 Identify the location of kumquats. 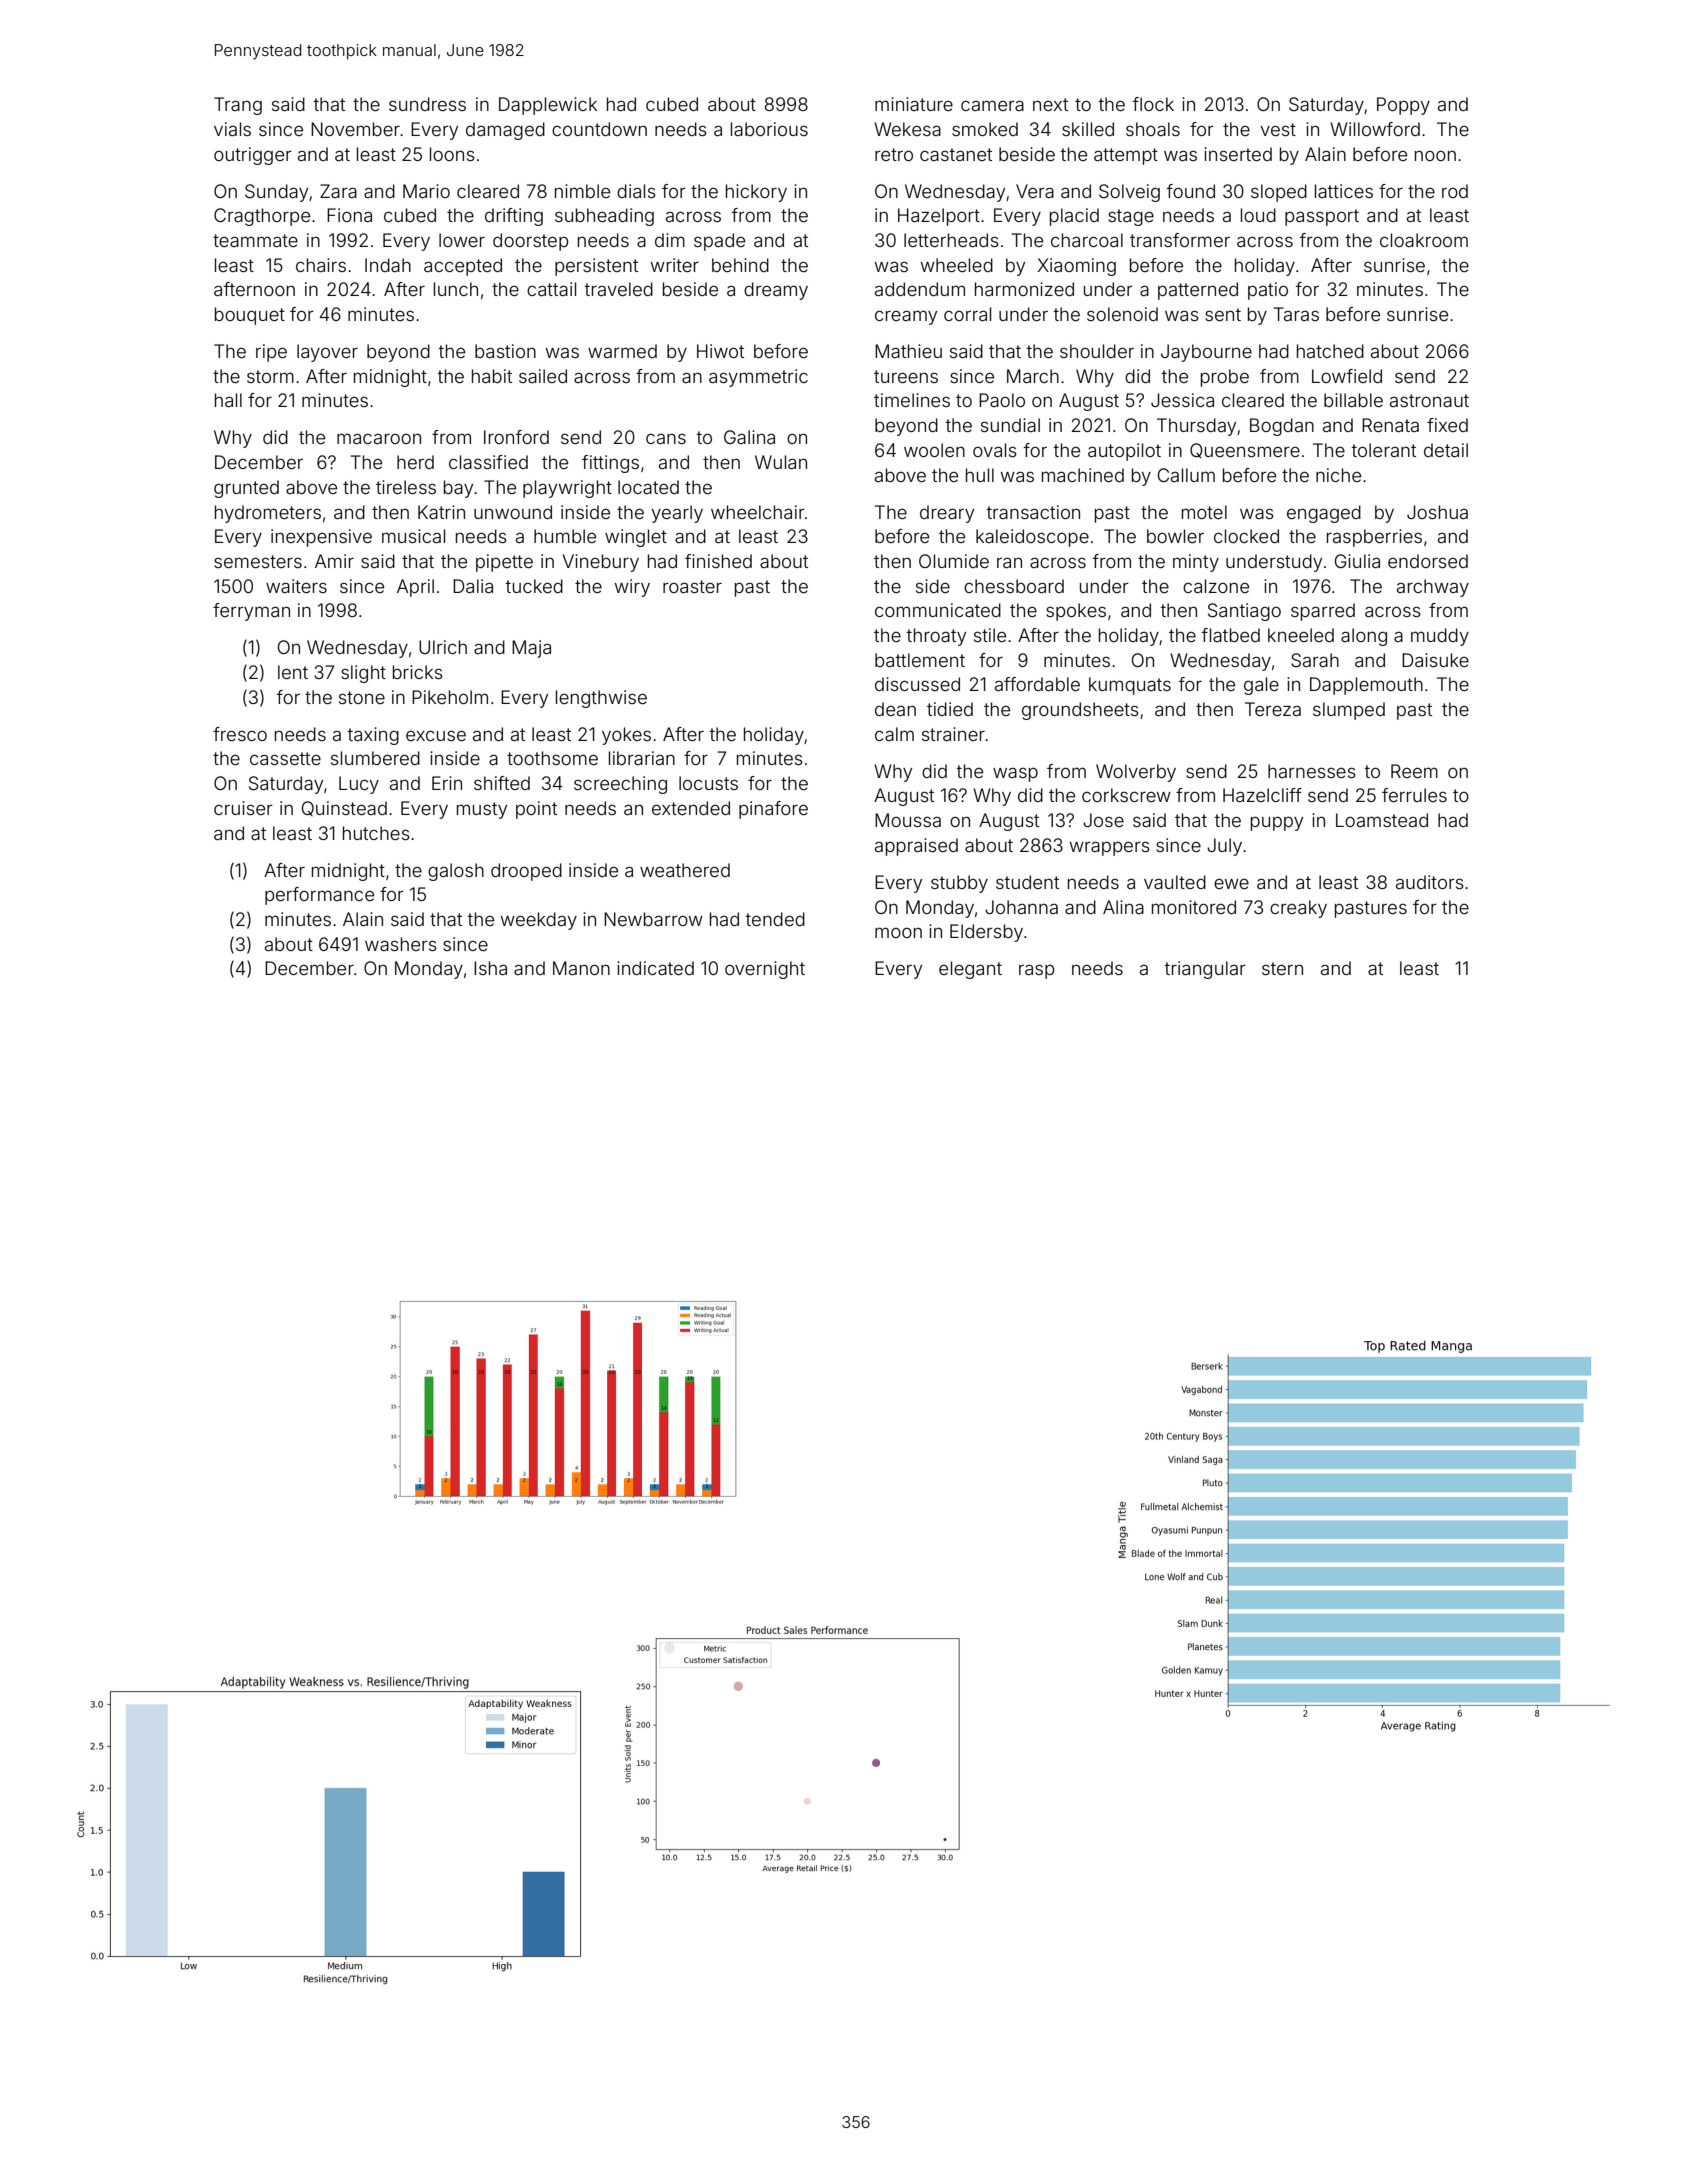
(1130, 686).
